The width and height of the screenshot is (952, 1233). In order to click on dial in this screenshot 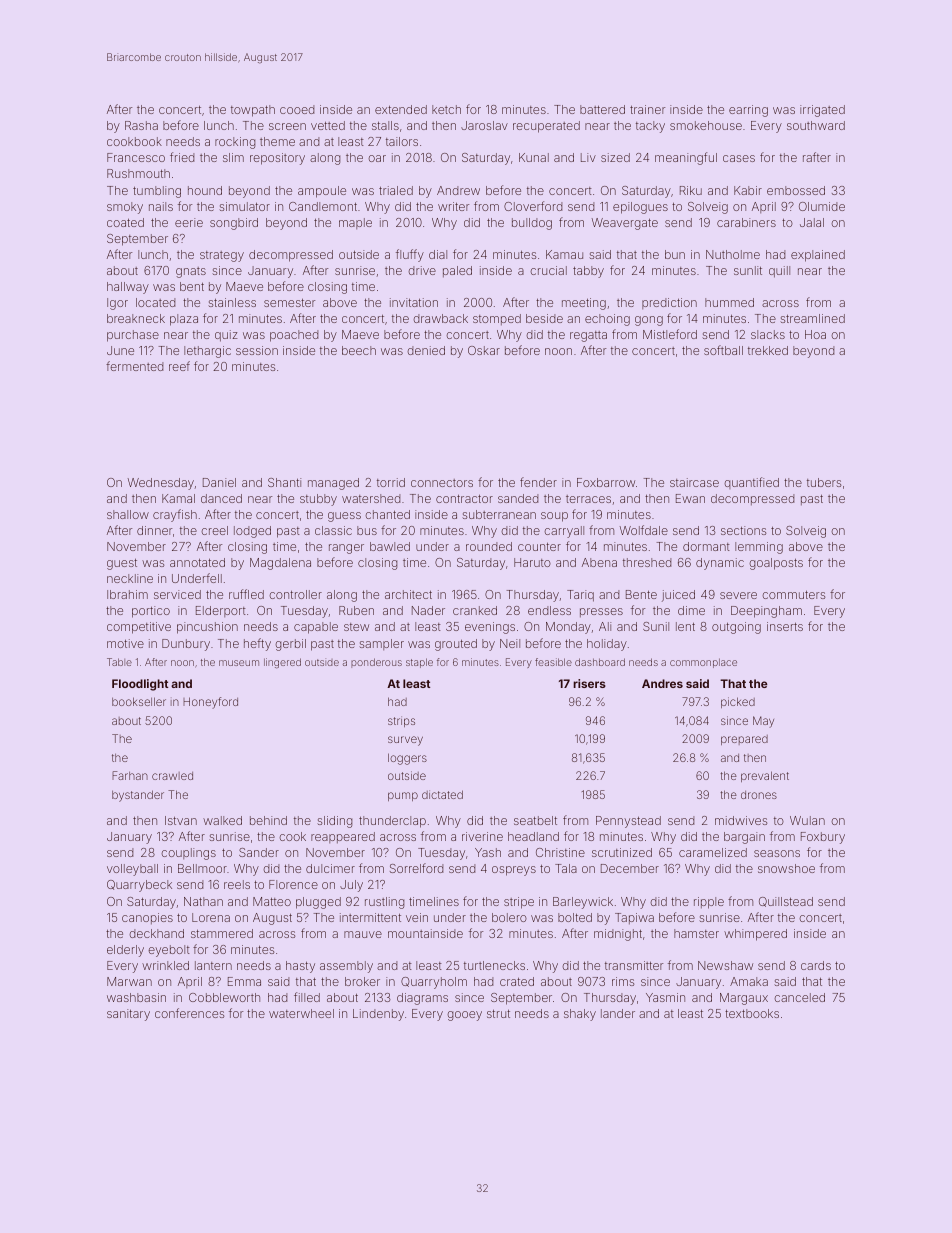, I will do `click(438, 254)`.
